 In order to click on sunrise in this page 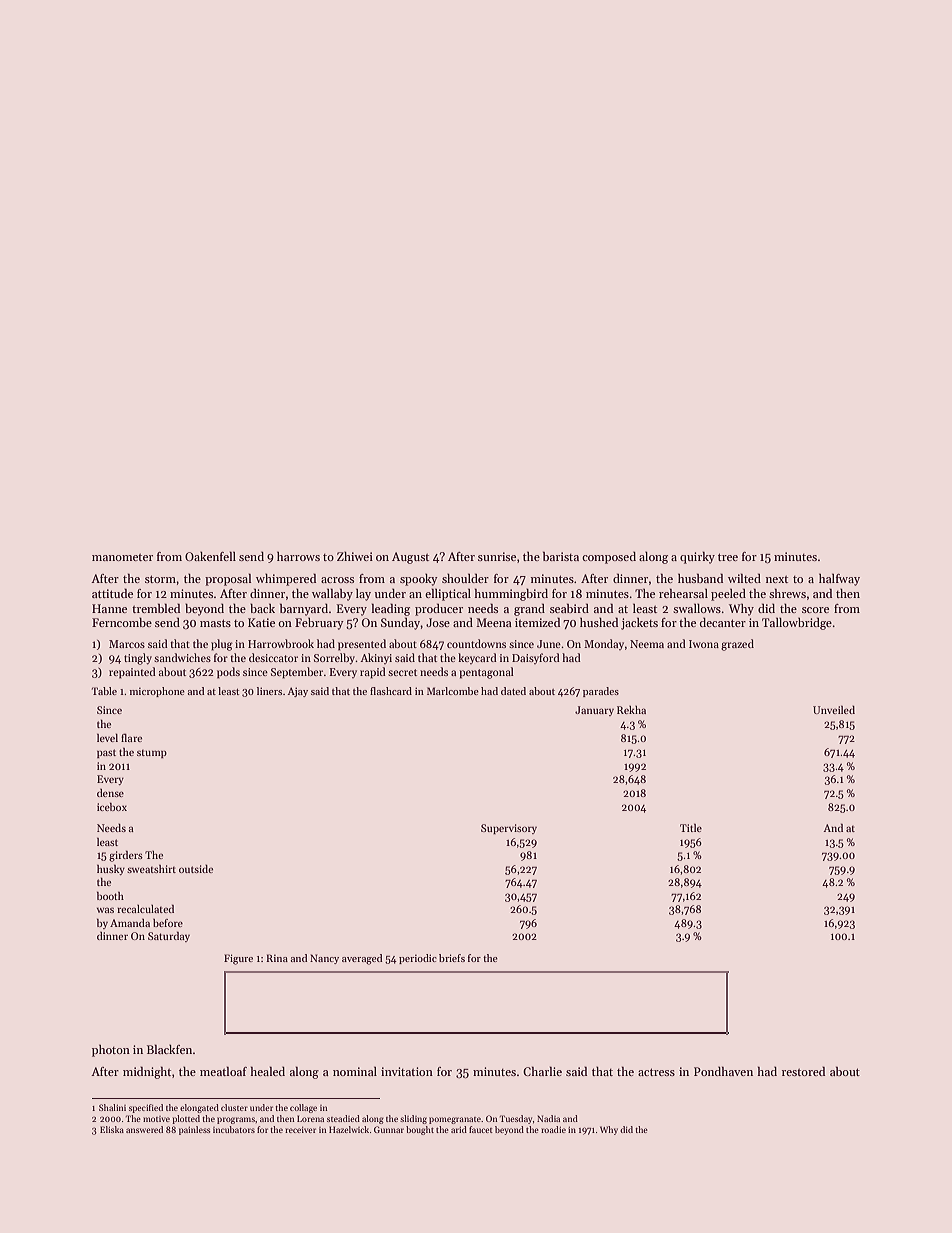, I will do `click(497, 556)`.
